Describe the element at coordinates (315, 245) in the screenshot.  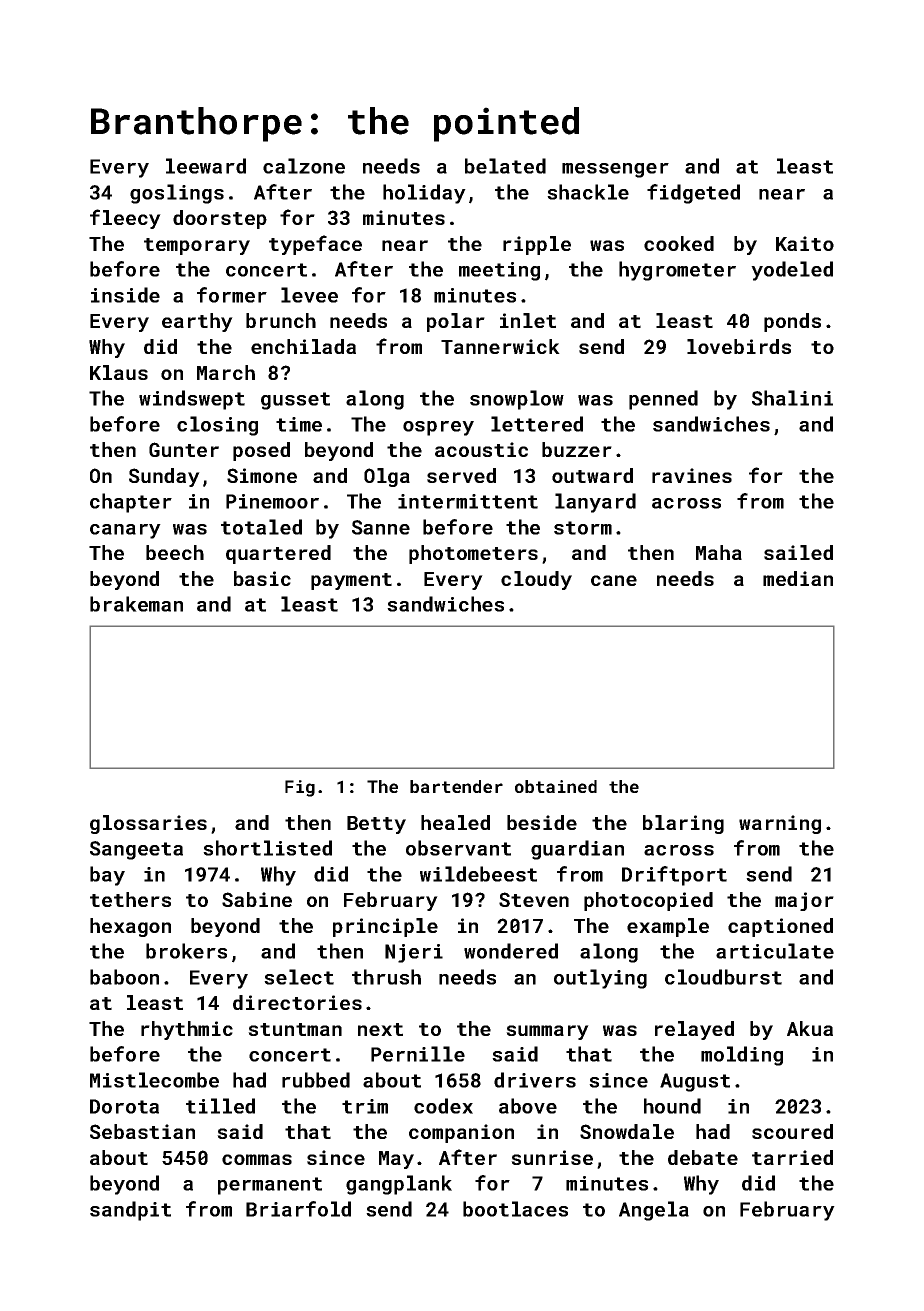
I see `typeface` at that location.
